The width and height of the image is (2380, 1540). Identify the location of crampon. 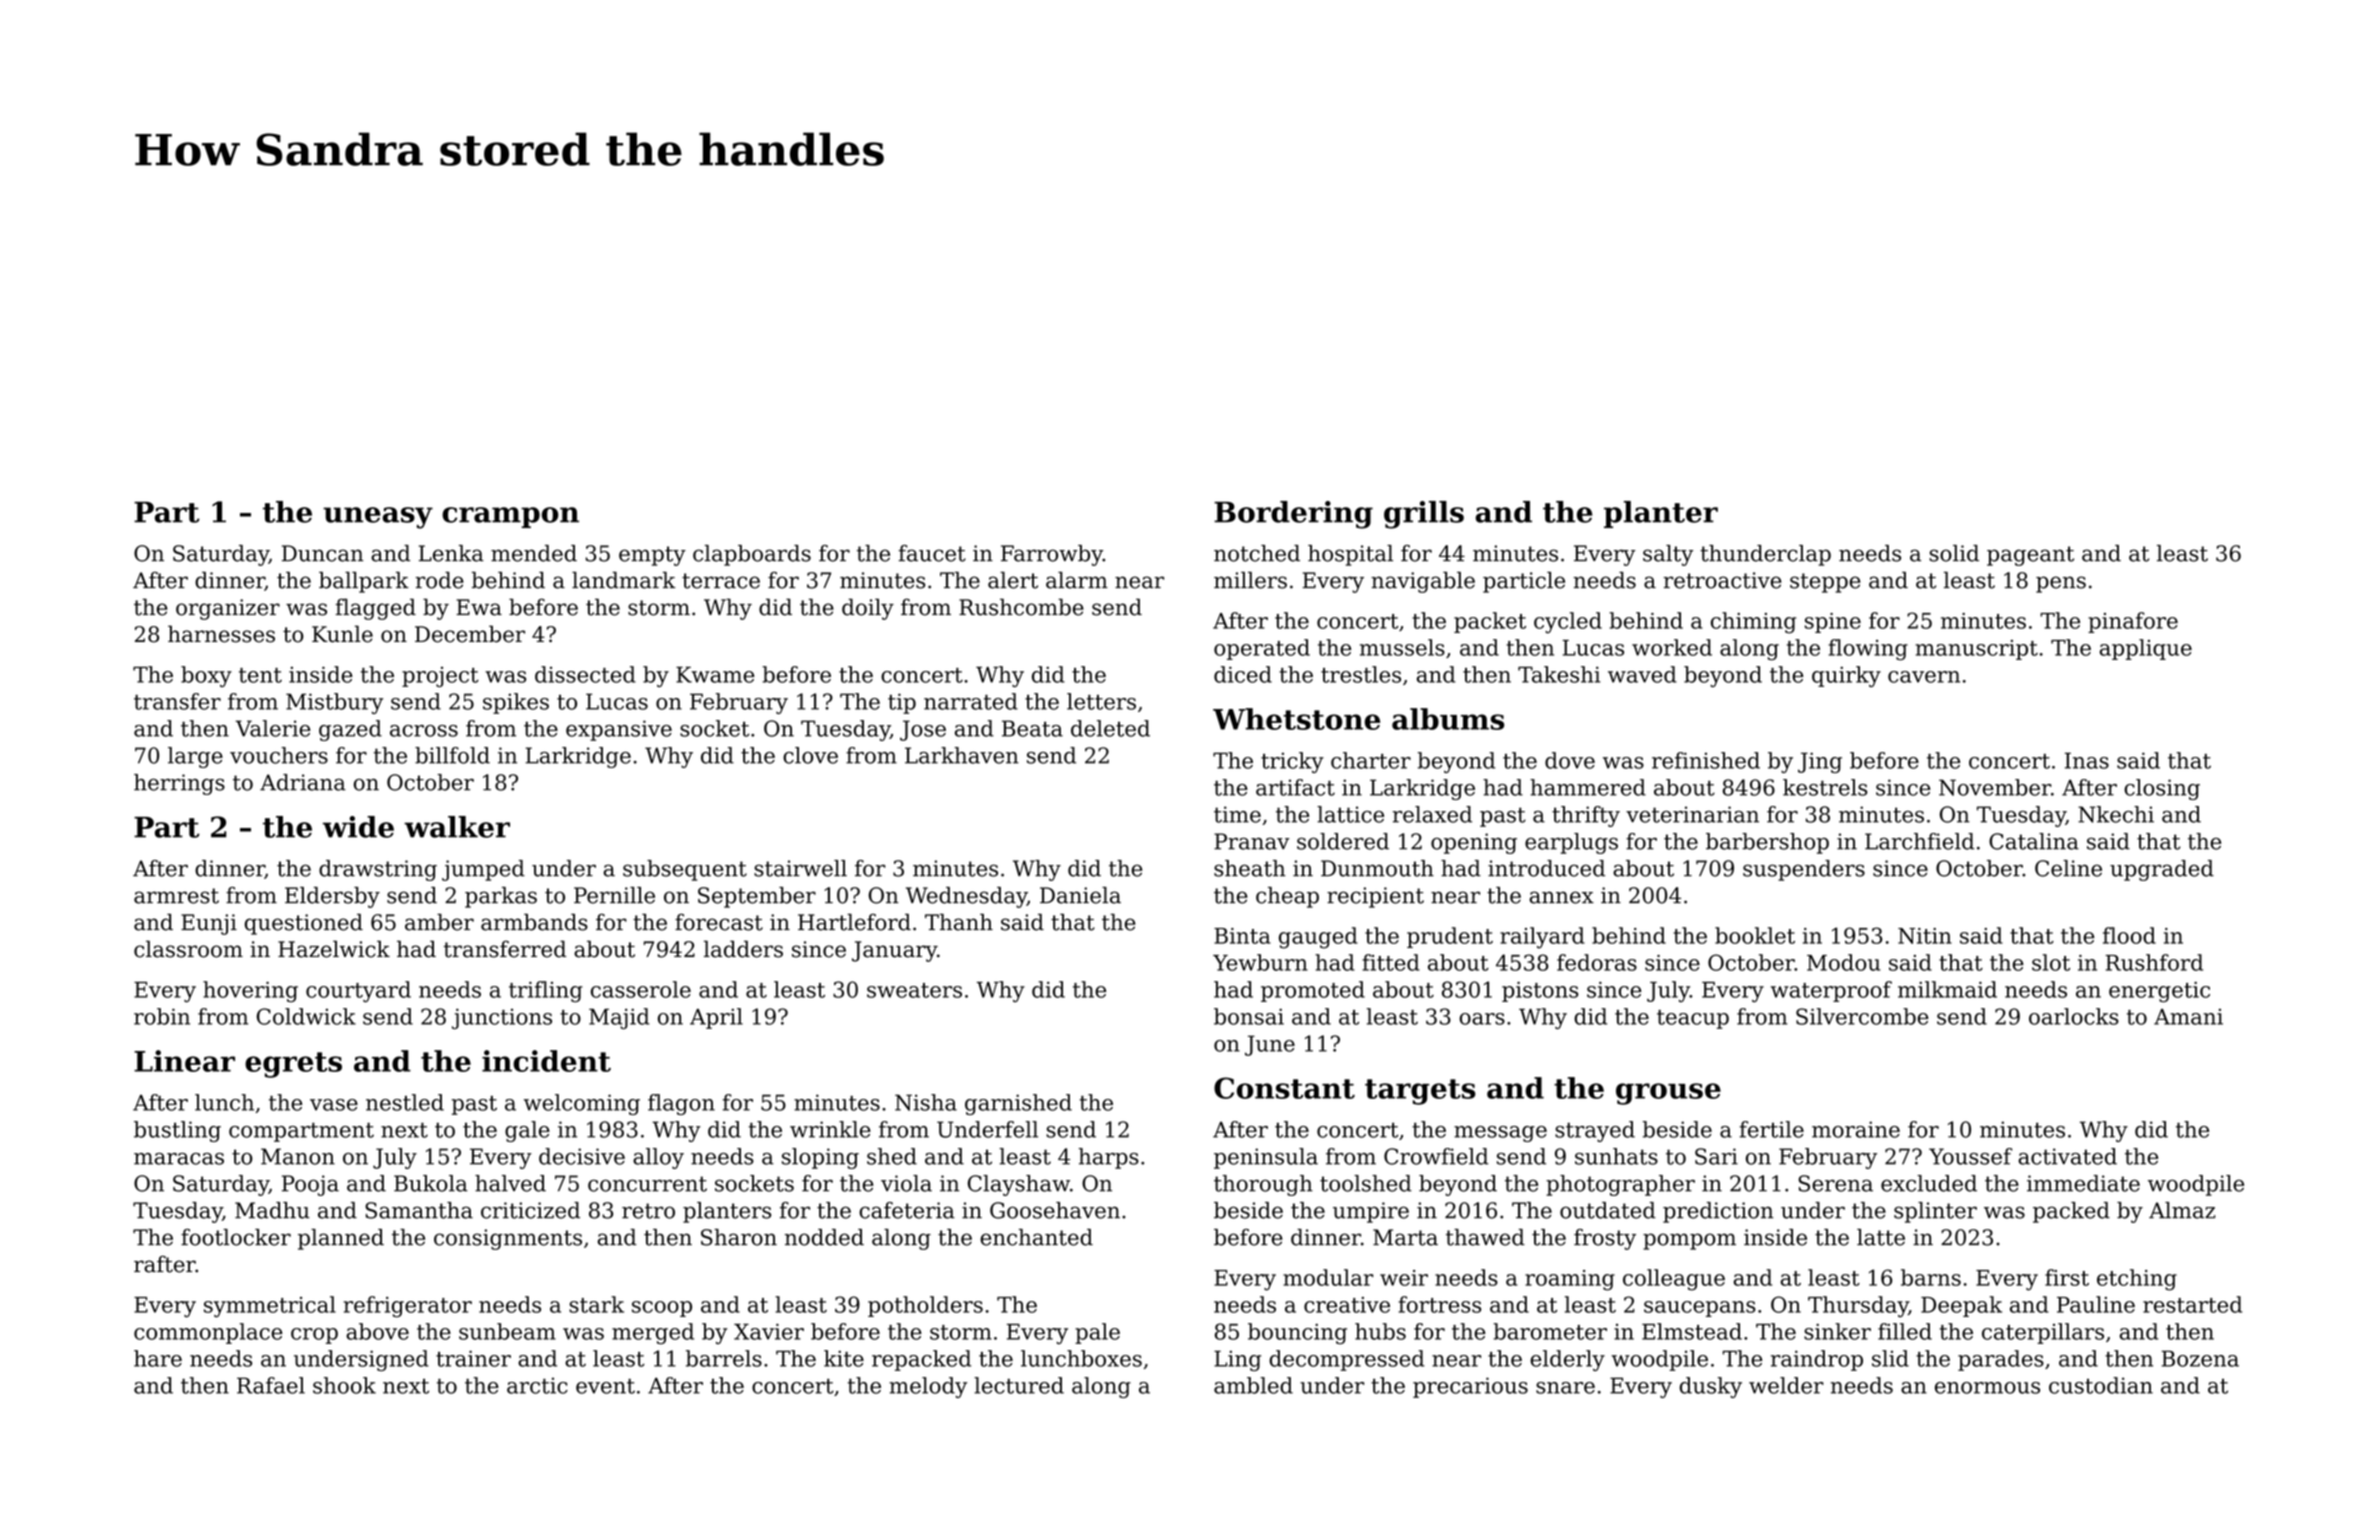
(510, 517).
